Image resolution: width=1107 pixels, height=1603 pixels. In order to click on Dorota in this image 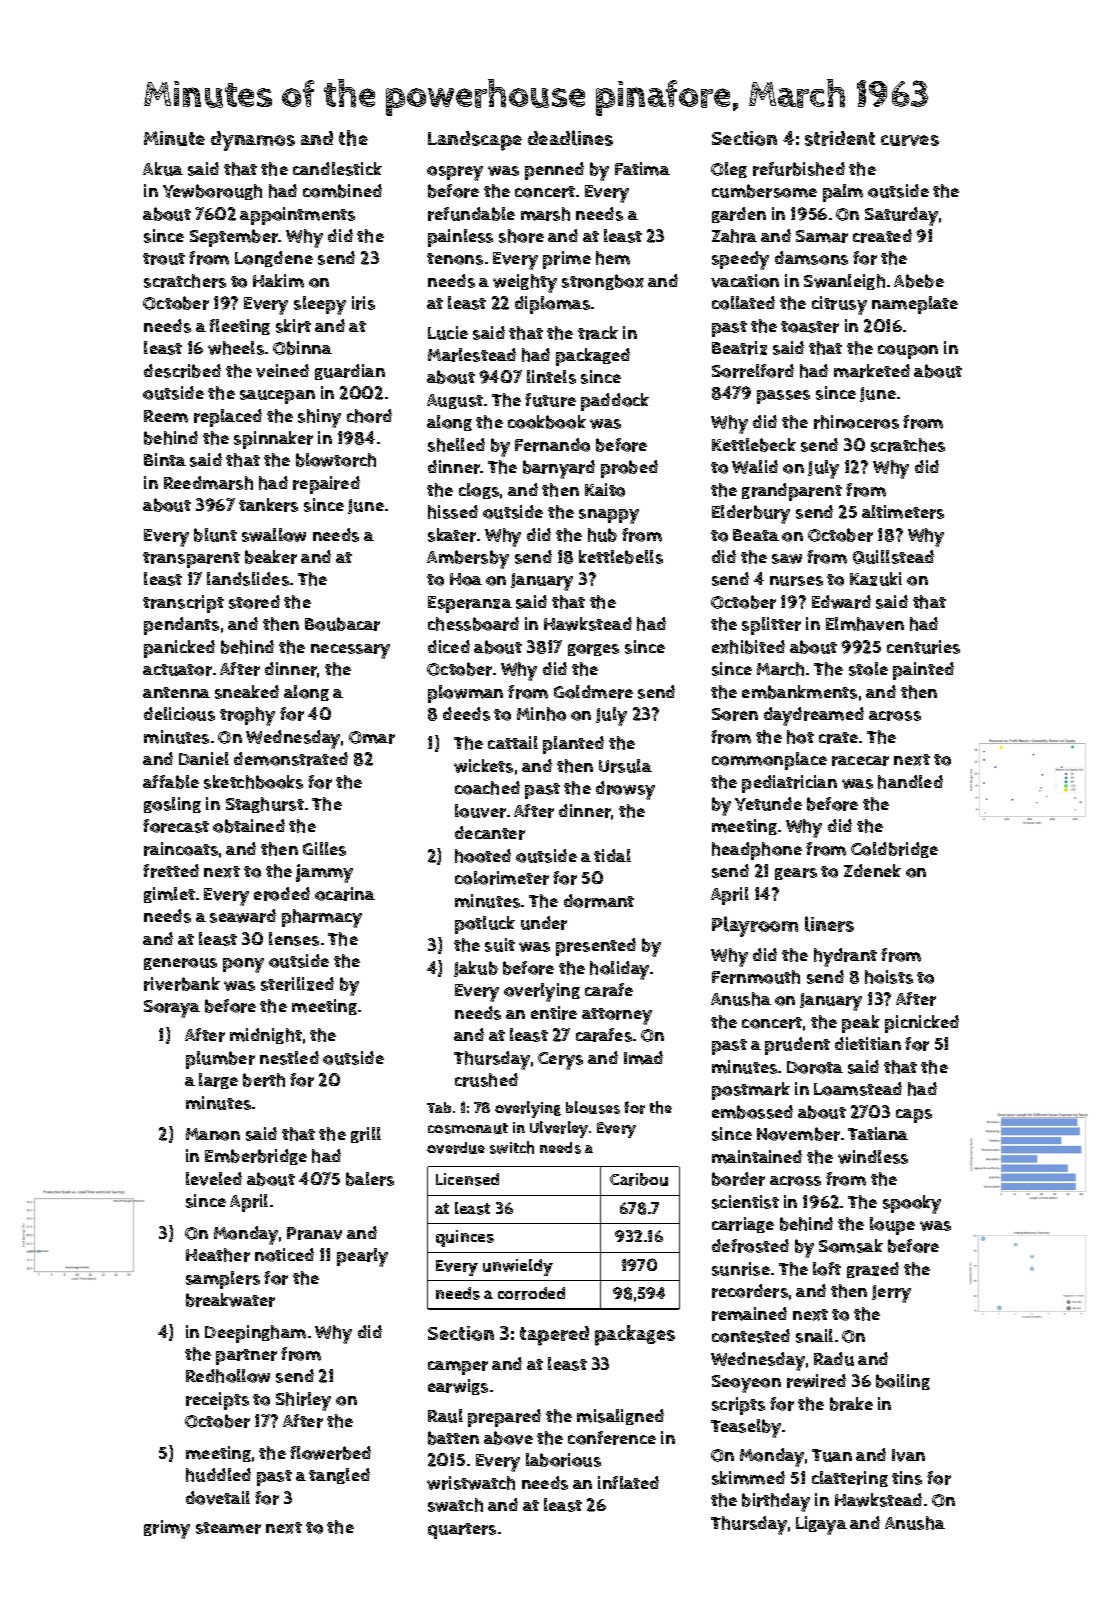, I will do `click(815, 1067)`.
